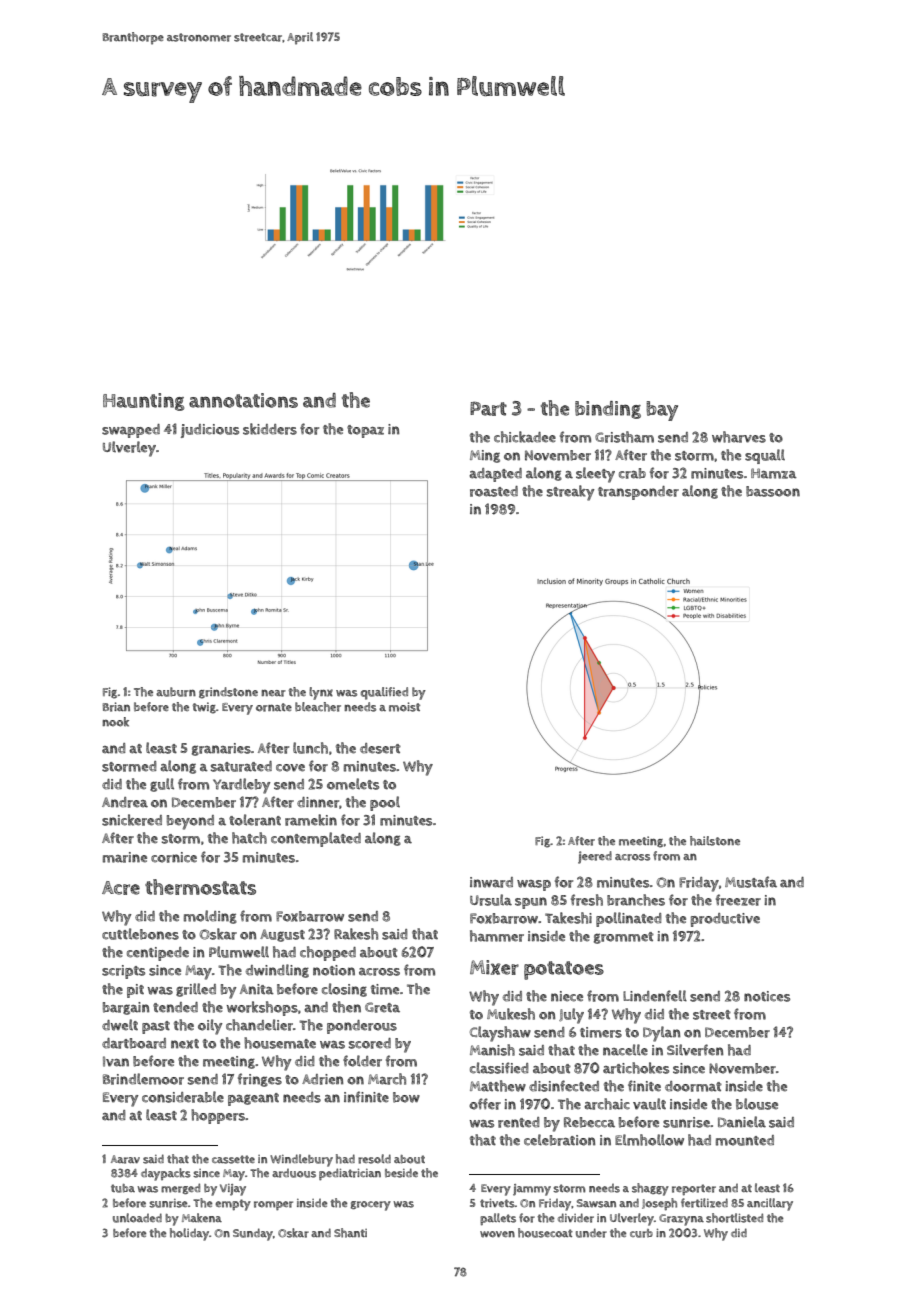 Image resolution: width=908 pixels, height=1316 pixels. What do you see at coordinates (143, 402) in the page?
I see `Haunting` at bounding box center [143, 402].
